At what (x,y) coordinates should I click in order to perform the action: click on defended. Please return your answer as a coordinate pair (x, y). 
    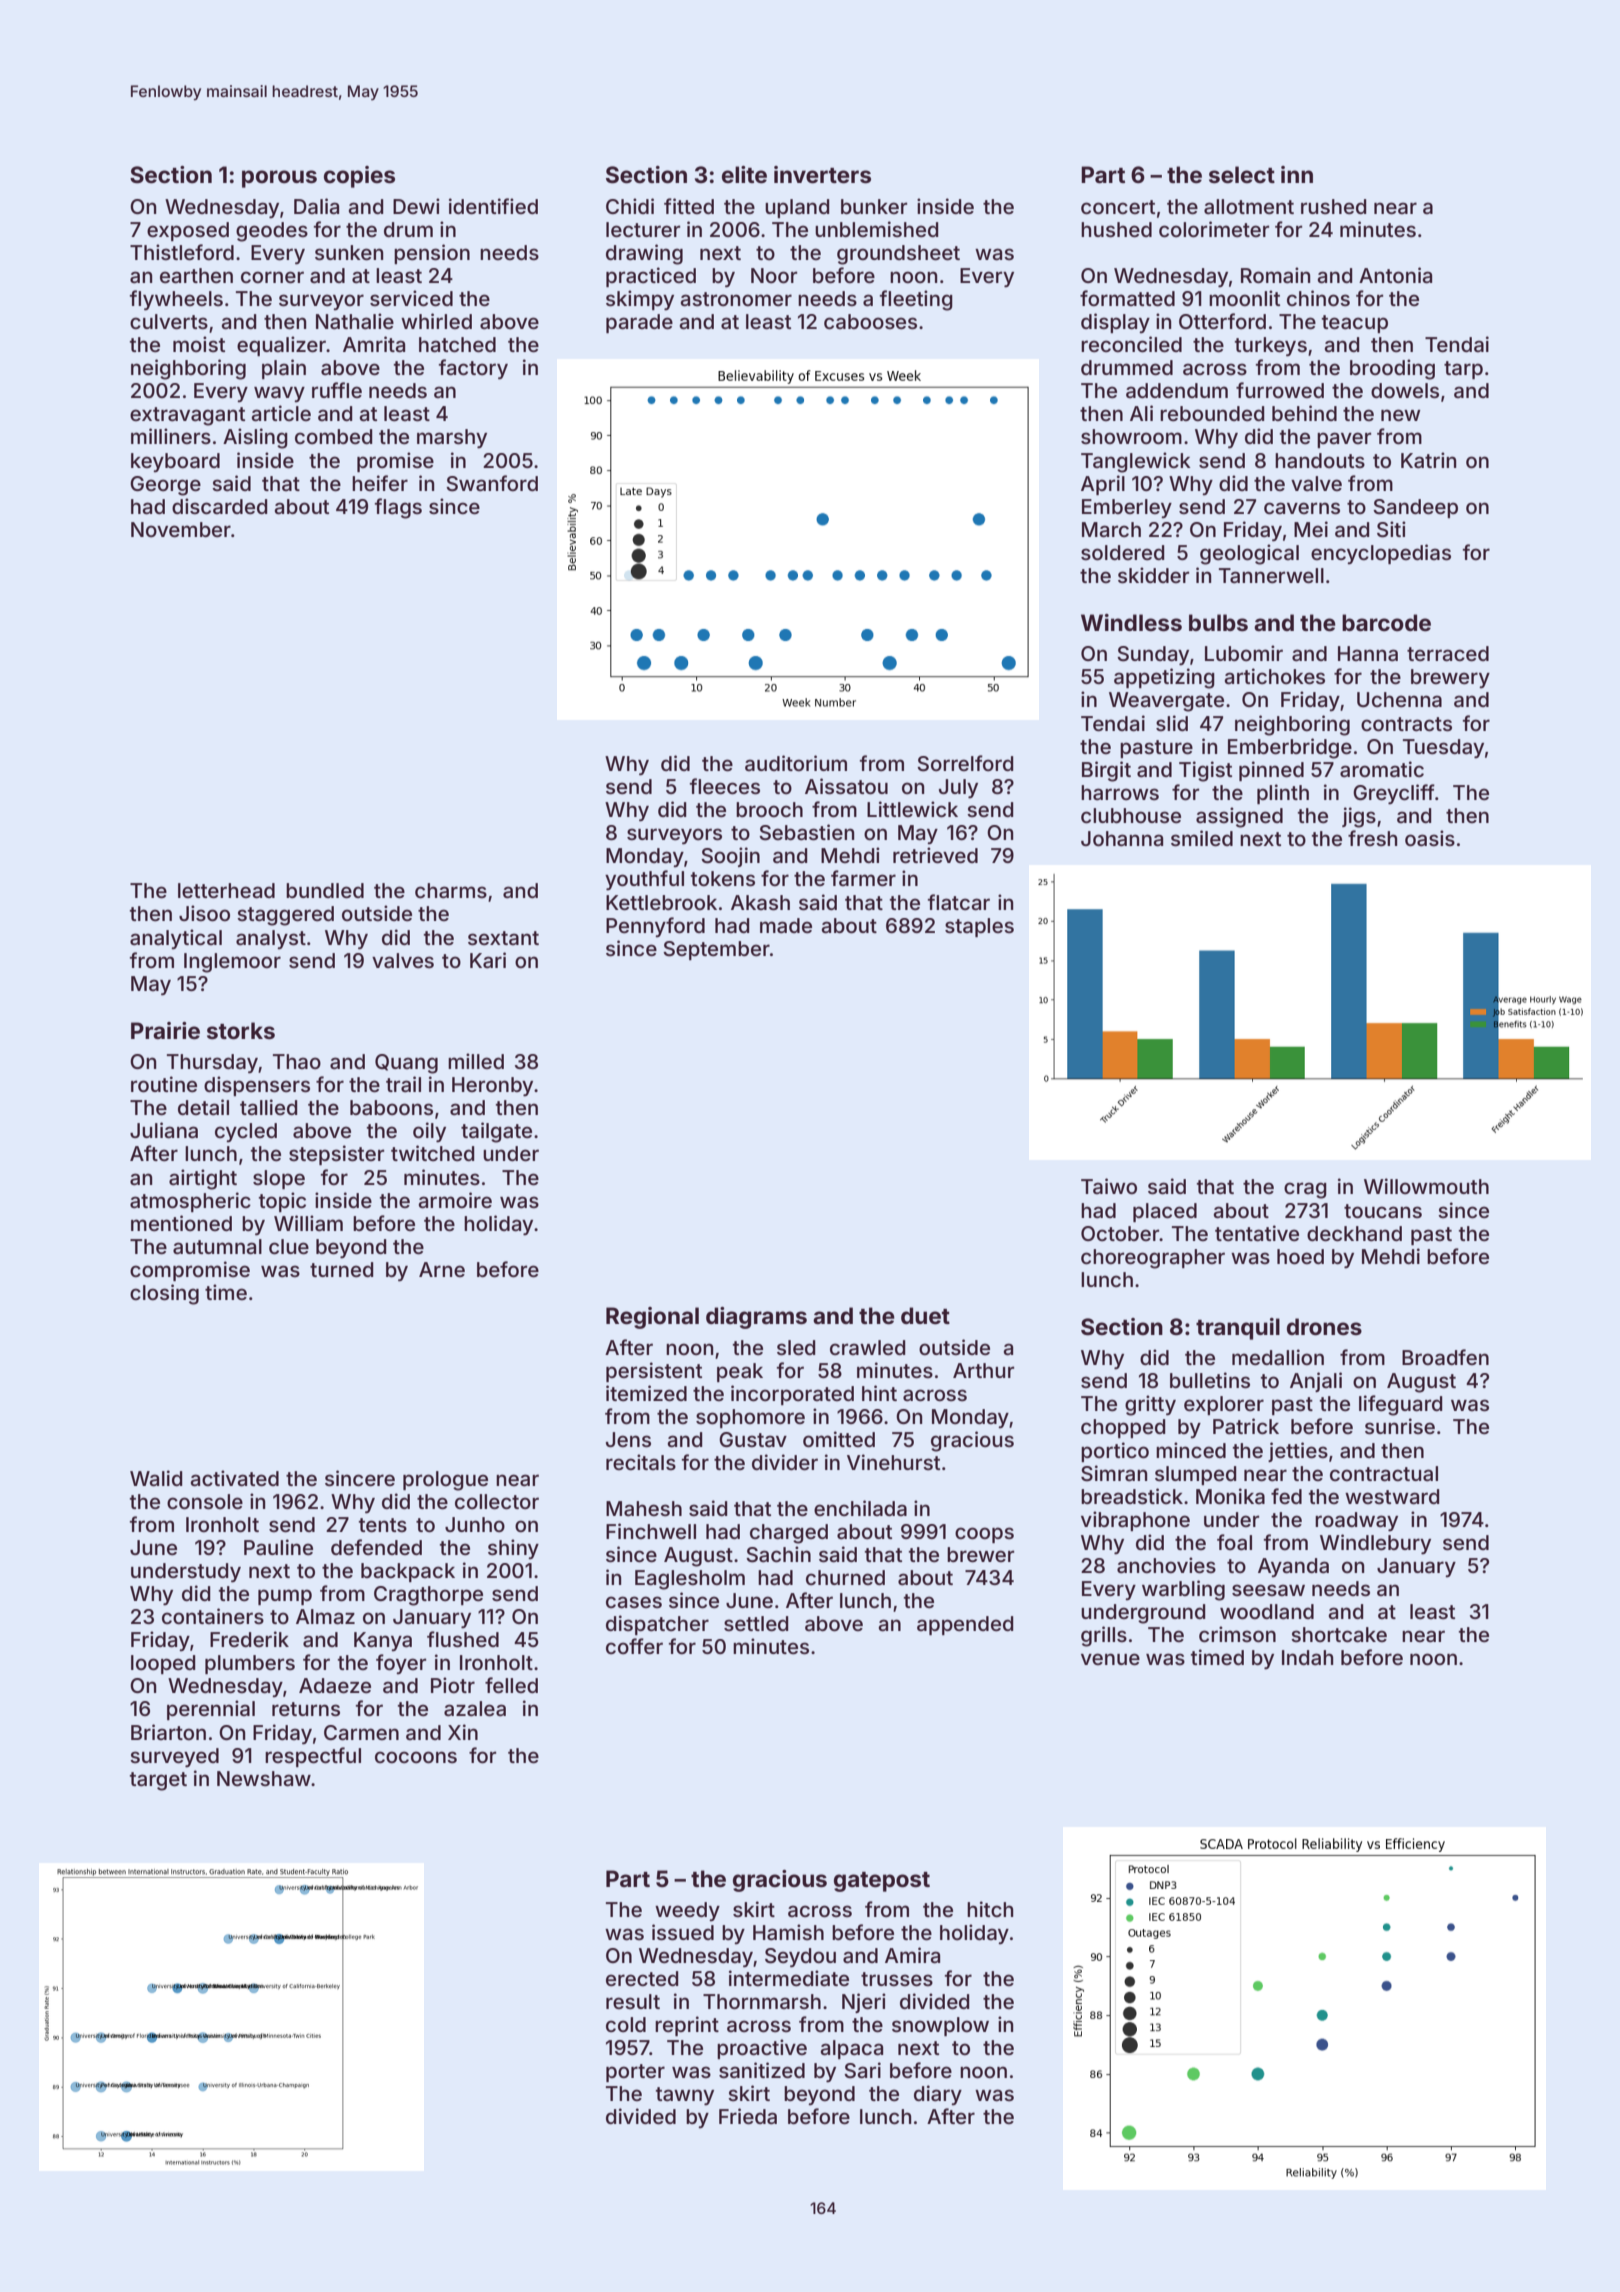
    Looking at the image, I should click on (376, 1547).
